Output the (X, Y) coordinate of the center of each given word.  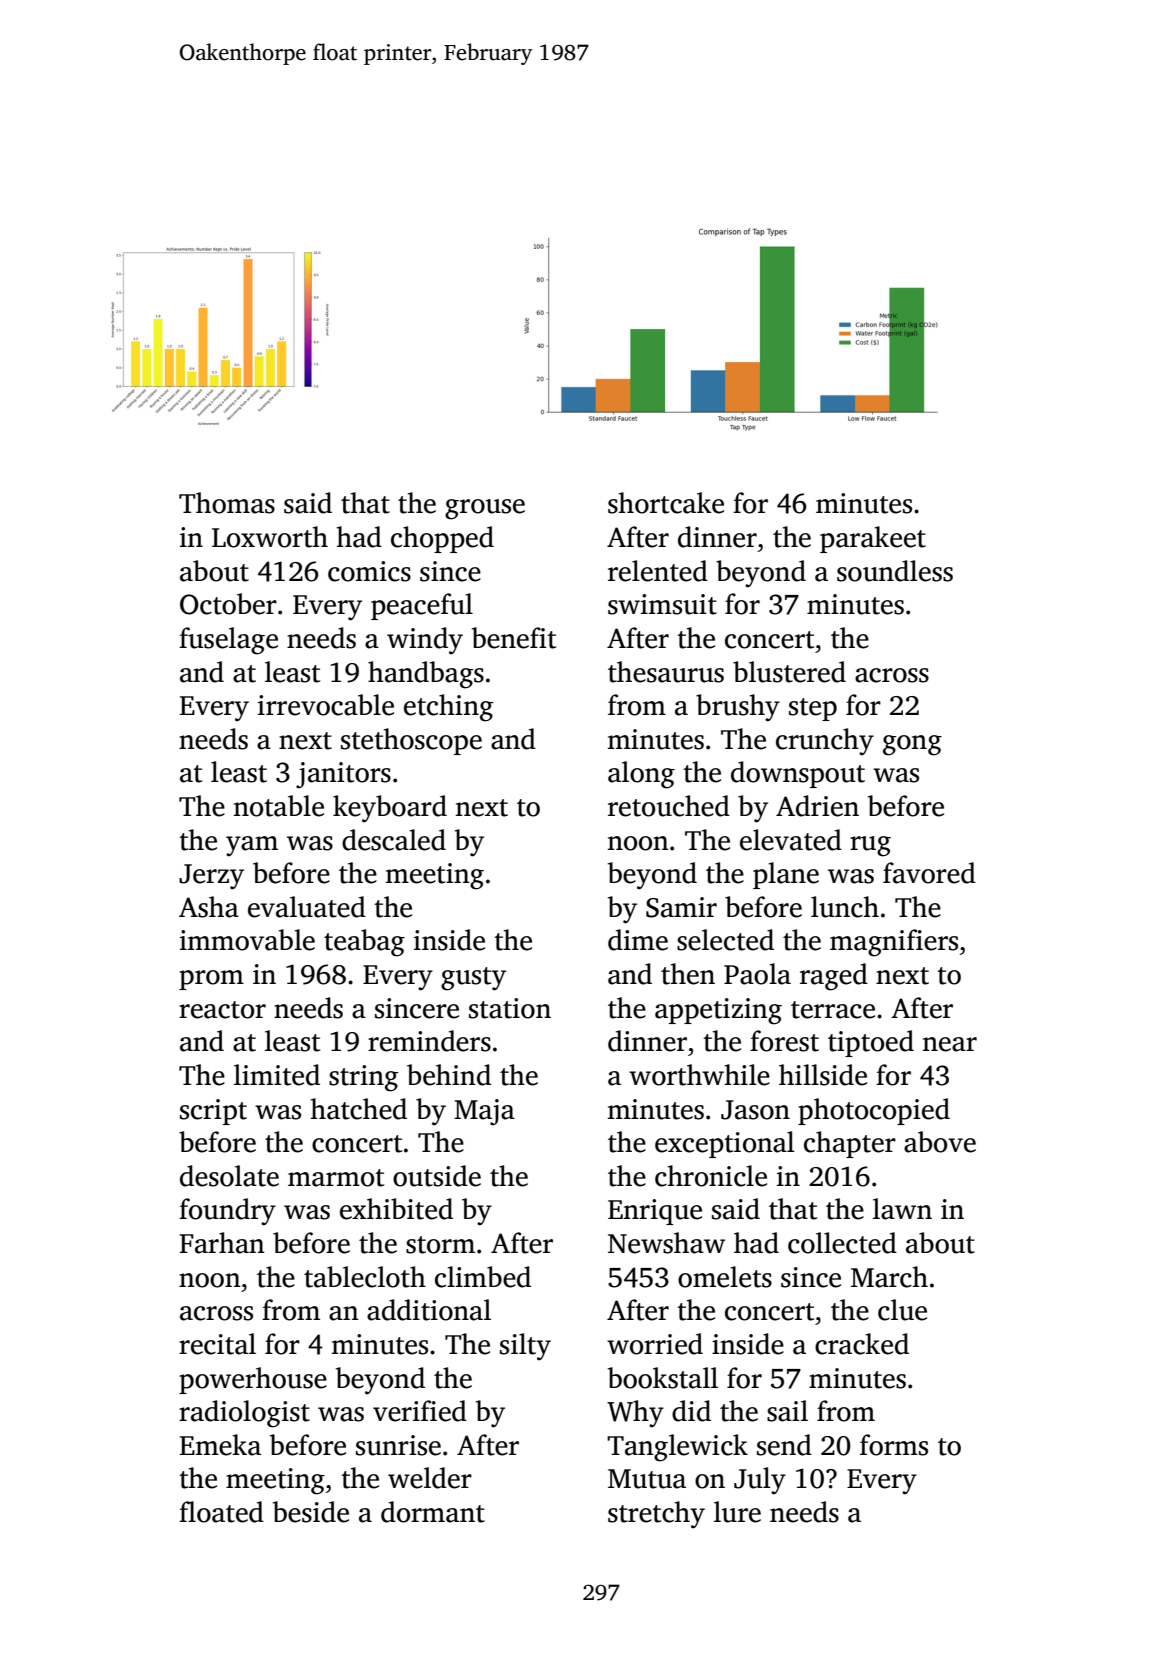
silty (525, 1347)
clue (902, 1310)
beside (311, 1512)
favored (929, 873)
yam (252, 846)
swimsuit (662, 604)
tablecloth (365, 1277)
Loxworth (270, 537)
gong (912, 745)
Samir (681, 907)
